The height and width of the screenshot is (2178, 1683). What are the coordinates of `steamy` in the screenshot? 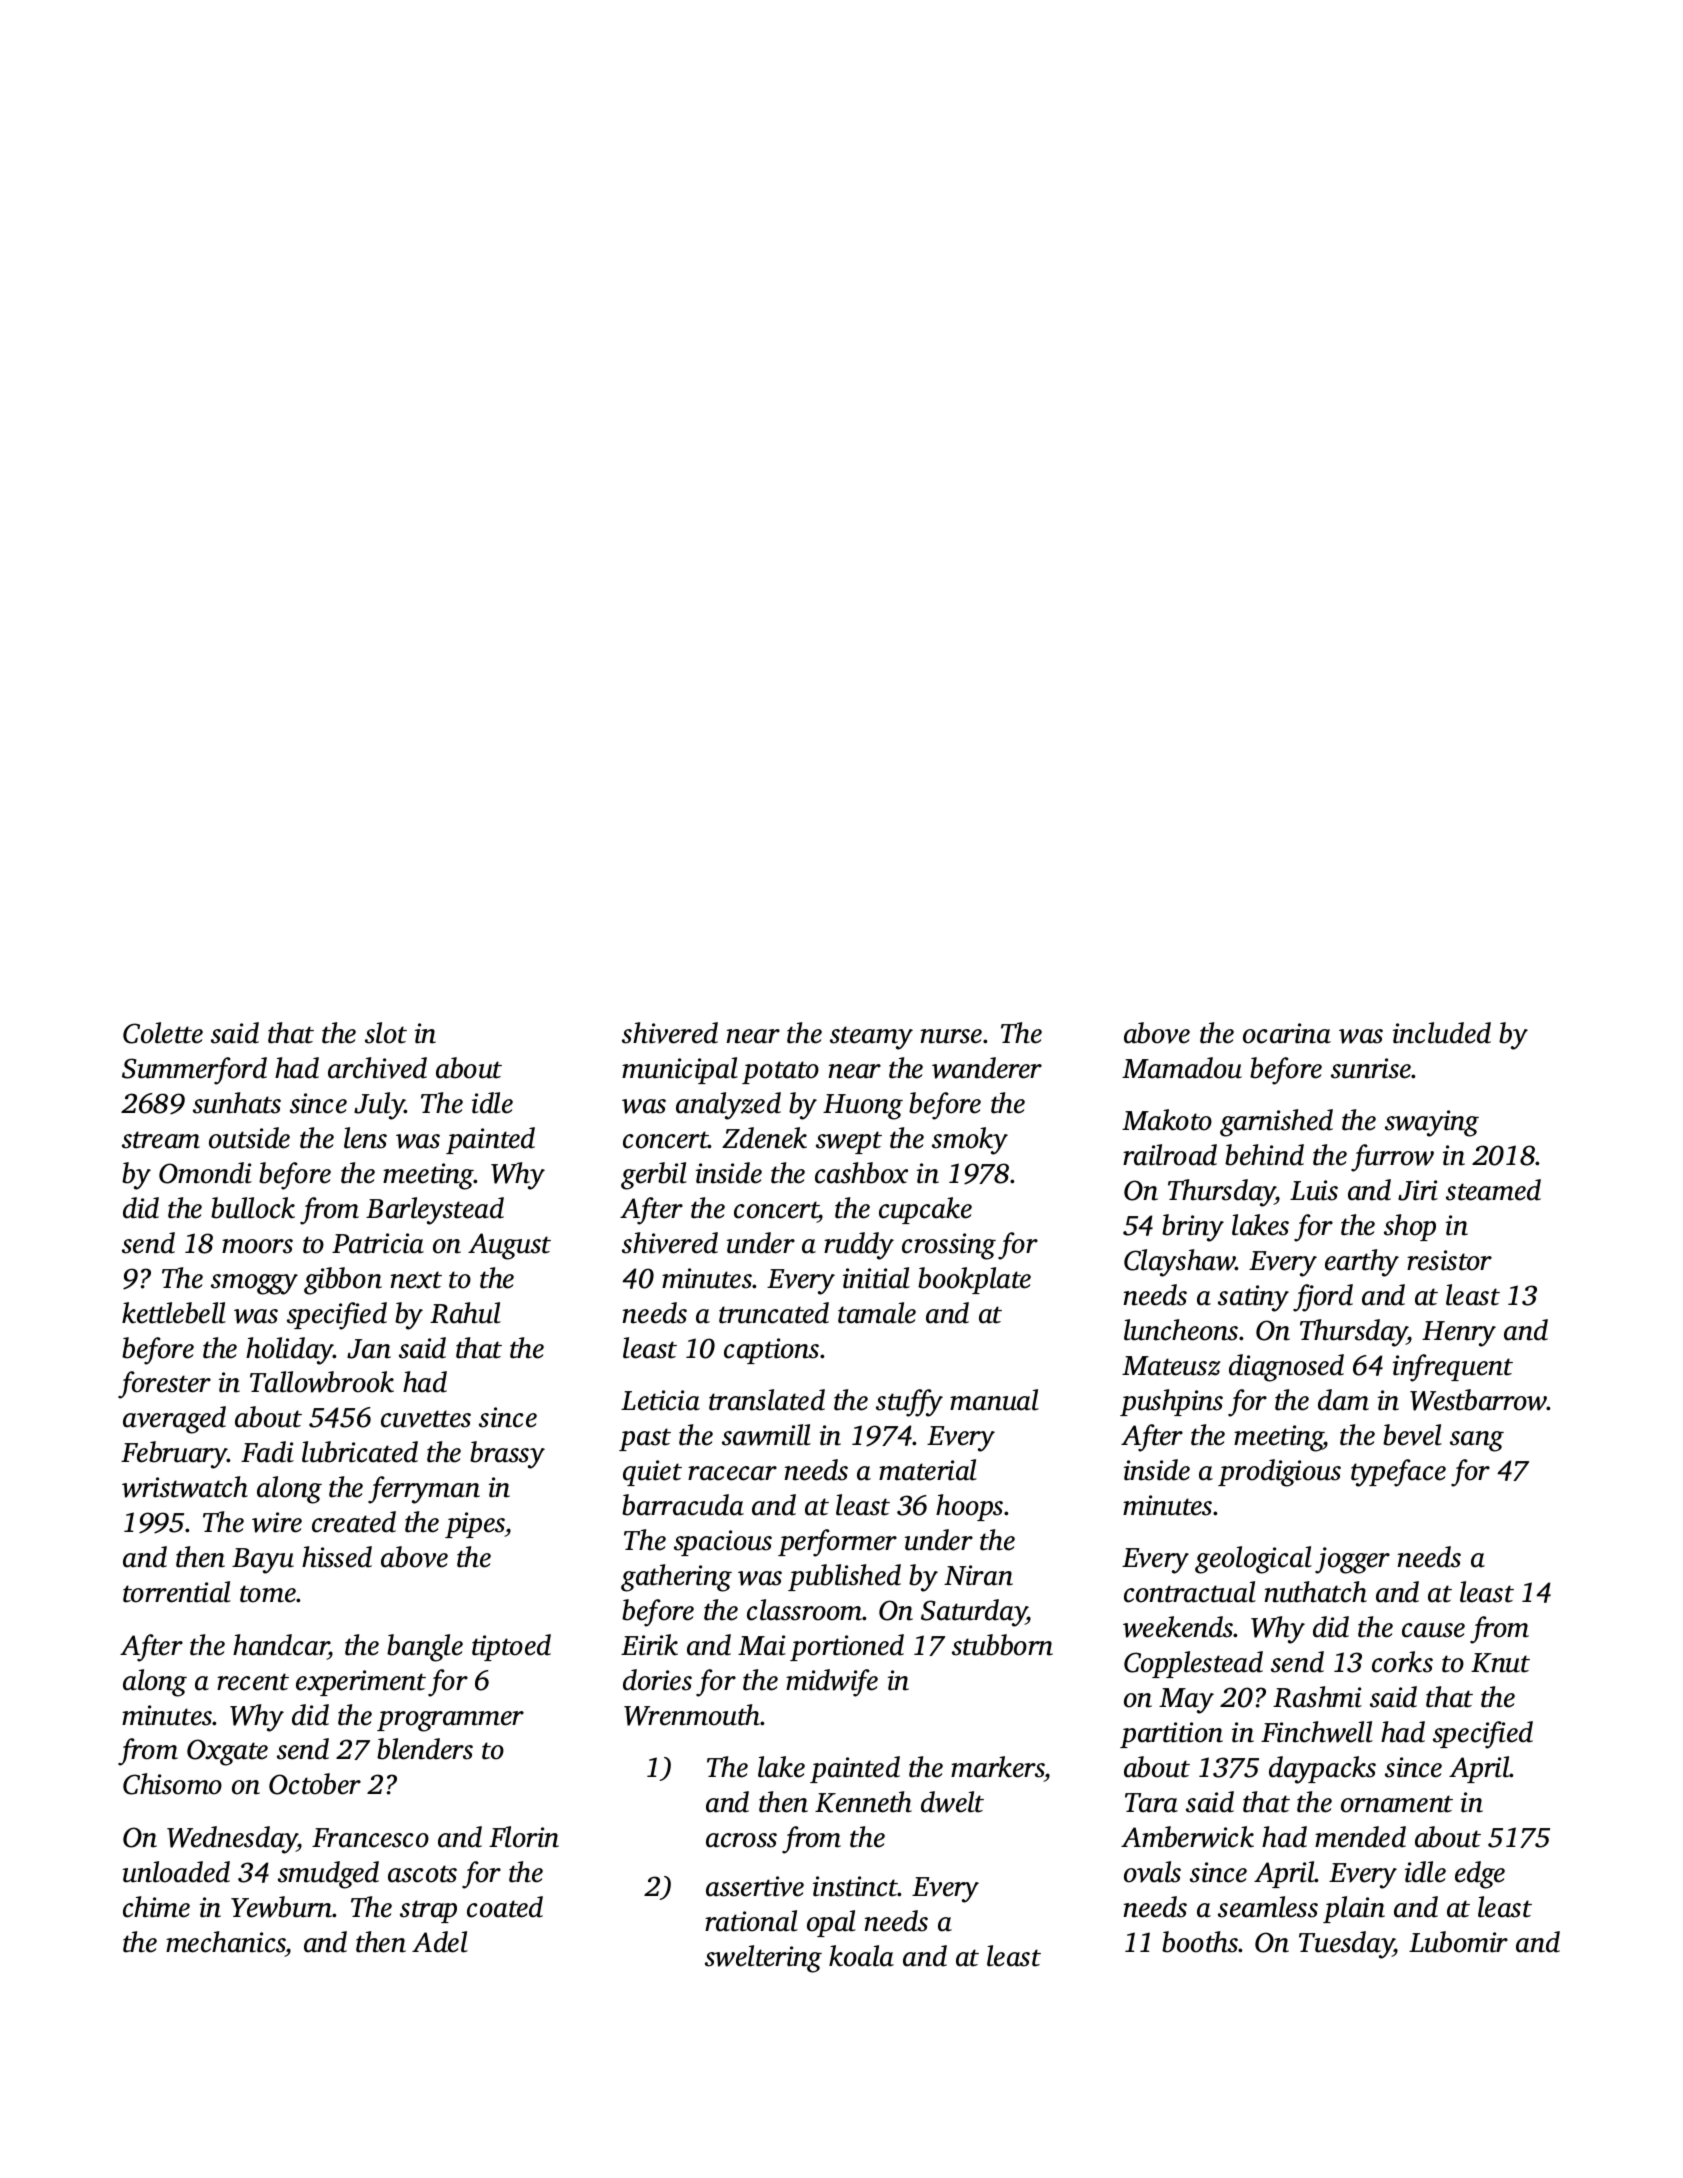 It's located at (871, 1038).
